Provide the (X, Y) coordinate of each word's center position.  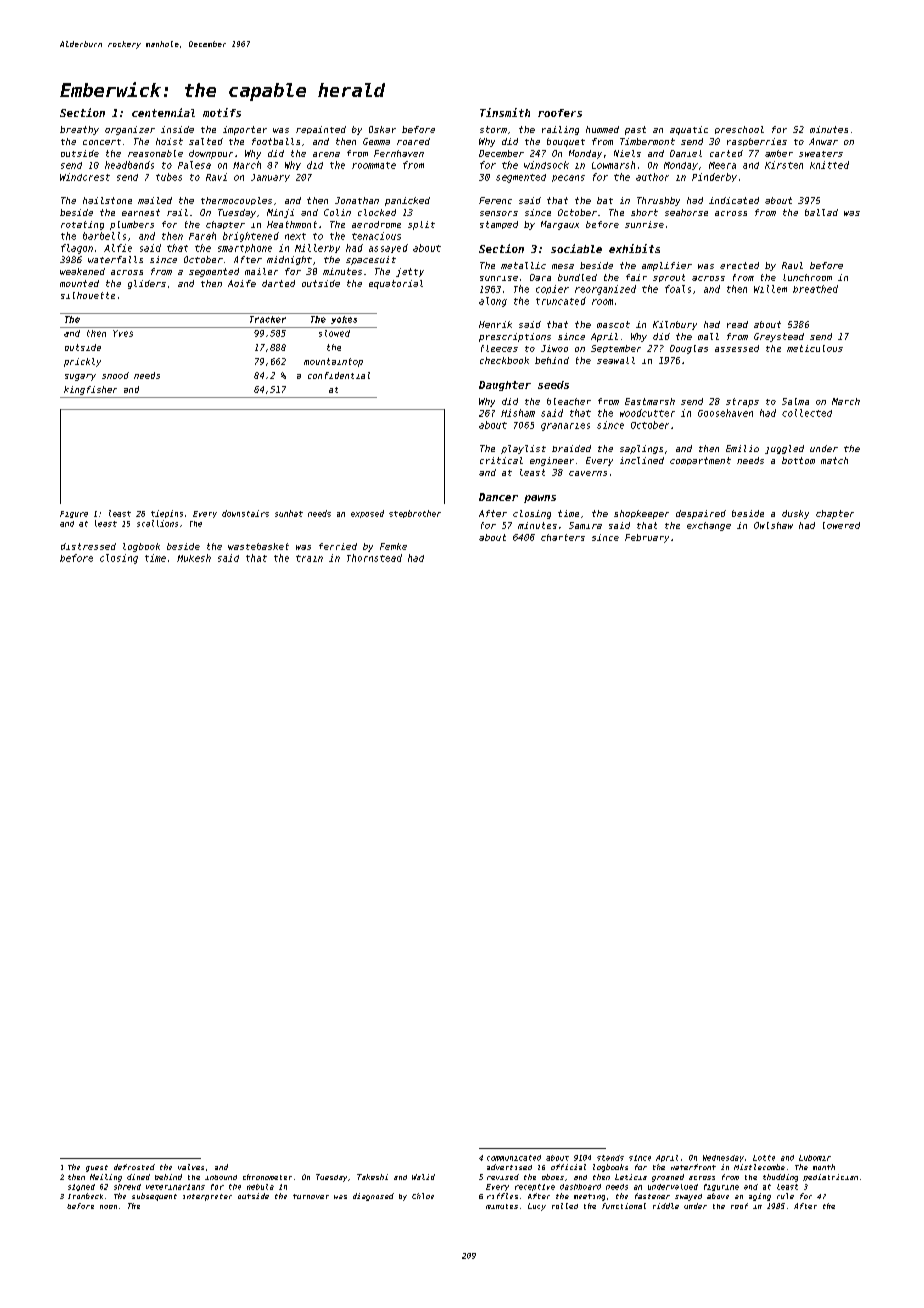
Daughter (505, 386)
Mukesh (194, 558)
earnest (141, 212)
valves (191, 1167)
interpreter (207, 1197)
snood (115, 375)
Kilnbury (675, 325)
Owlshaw (773, 525)
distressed (88, 546)
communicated (514, 1158)
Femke (393, 546)
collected (807, 413)
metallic (523, 265)
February (647, 538)
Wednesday (723, 1158)
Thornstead (374, 558)
